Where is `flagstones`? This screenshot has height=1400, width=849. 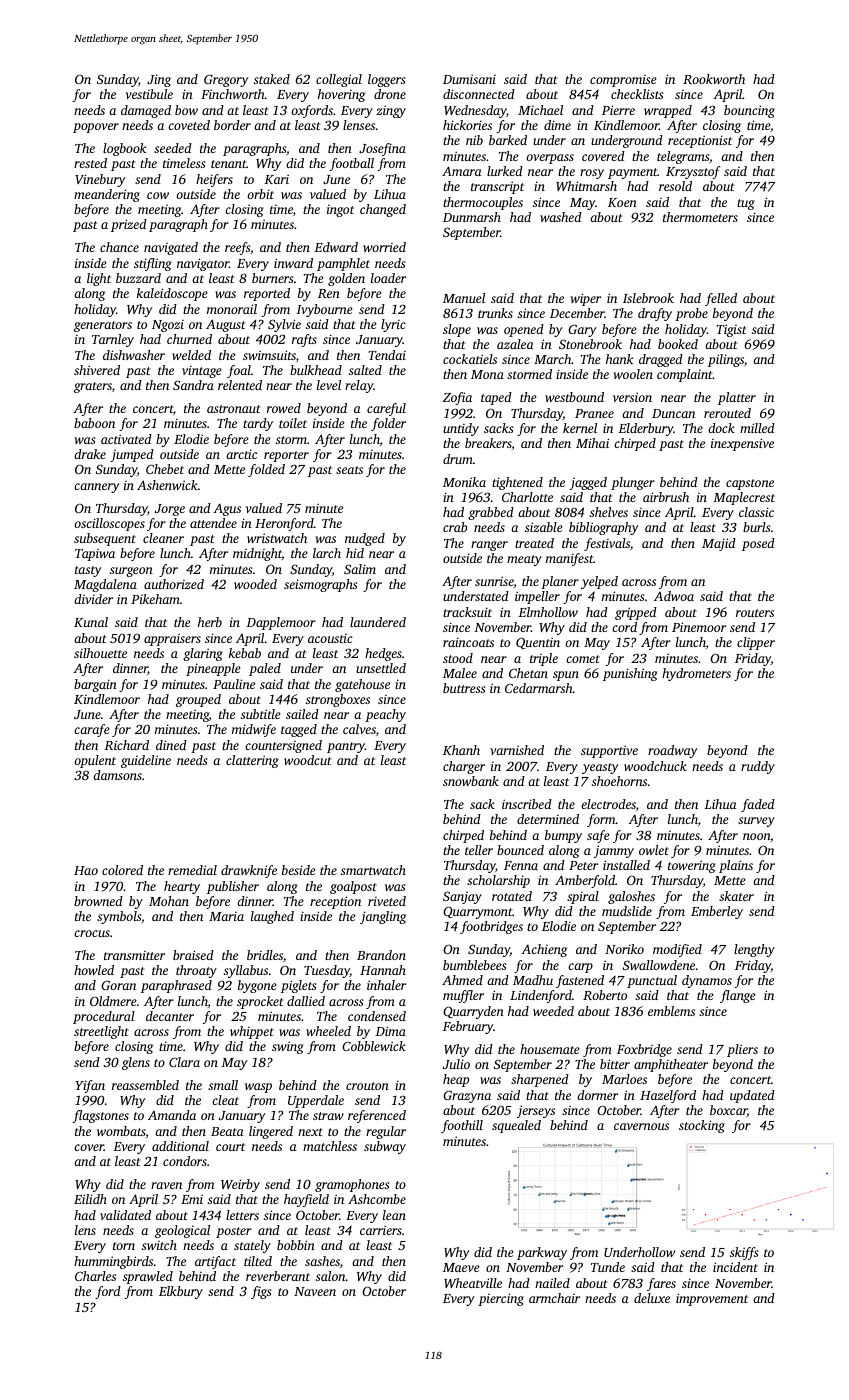 flagstones is located at coordinates (100, 1116).
